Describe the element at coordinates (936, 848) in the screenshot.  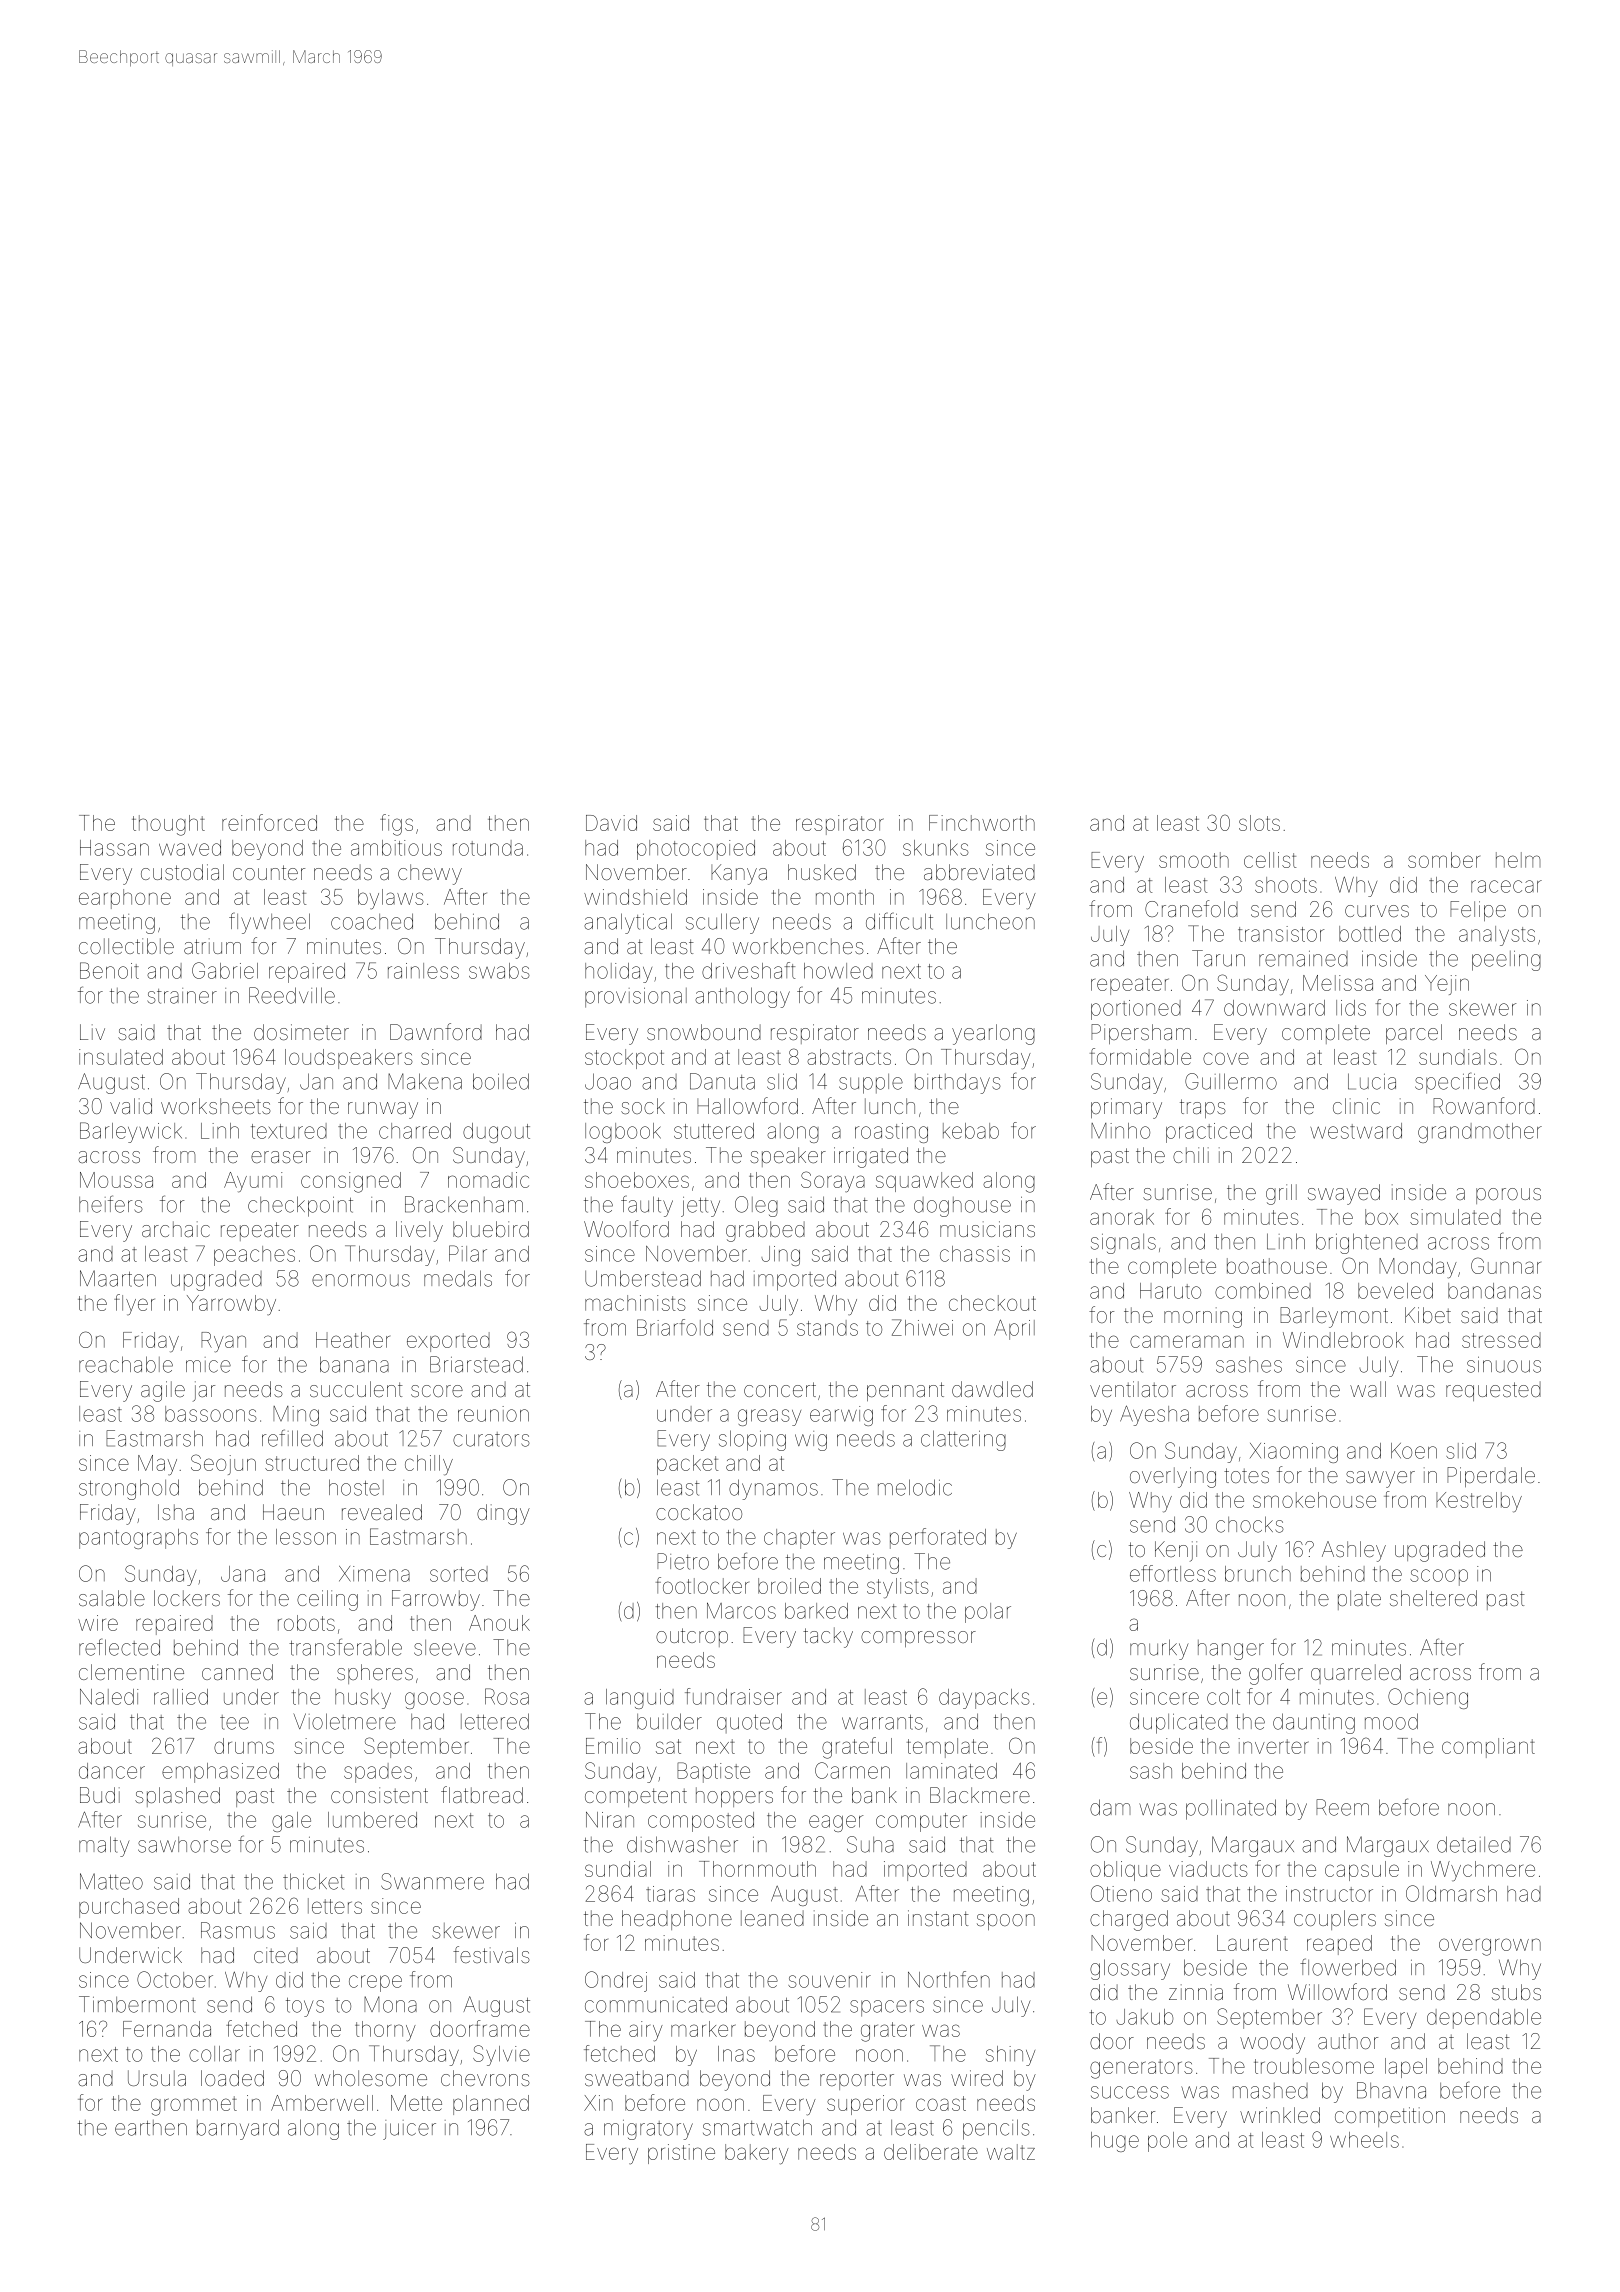
I see `skunks` at that location.
